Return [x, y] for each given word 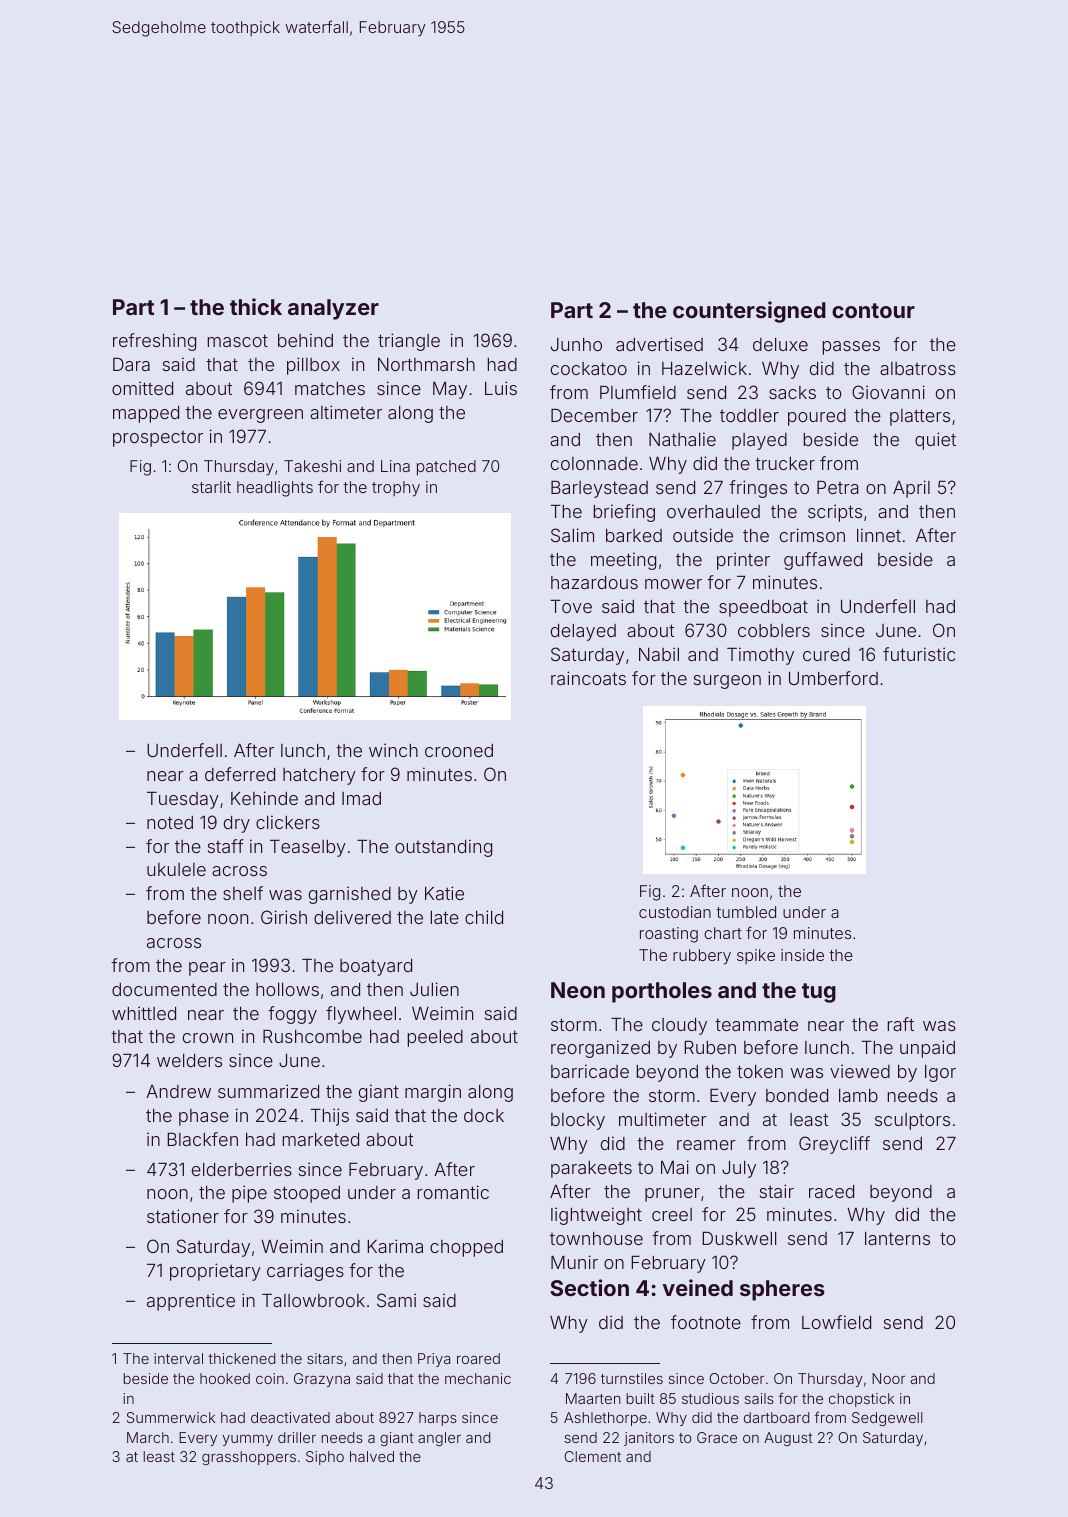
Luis [501, 388]
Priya [434, 1360]
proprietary [215, 1272]
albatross [918, 368]
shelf [243, 893]
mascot [238, 340]
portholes [662, 992]
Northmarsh [426, 364]
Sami [396, 1300]
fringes [758, 489]
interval [178, 1358]
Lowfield [836, 1322]
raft [901, 1024]
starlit [211, 487]
